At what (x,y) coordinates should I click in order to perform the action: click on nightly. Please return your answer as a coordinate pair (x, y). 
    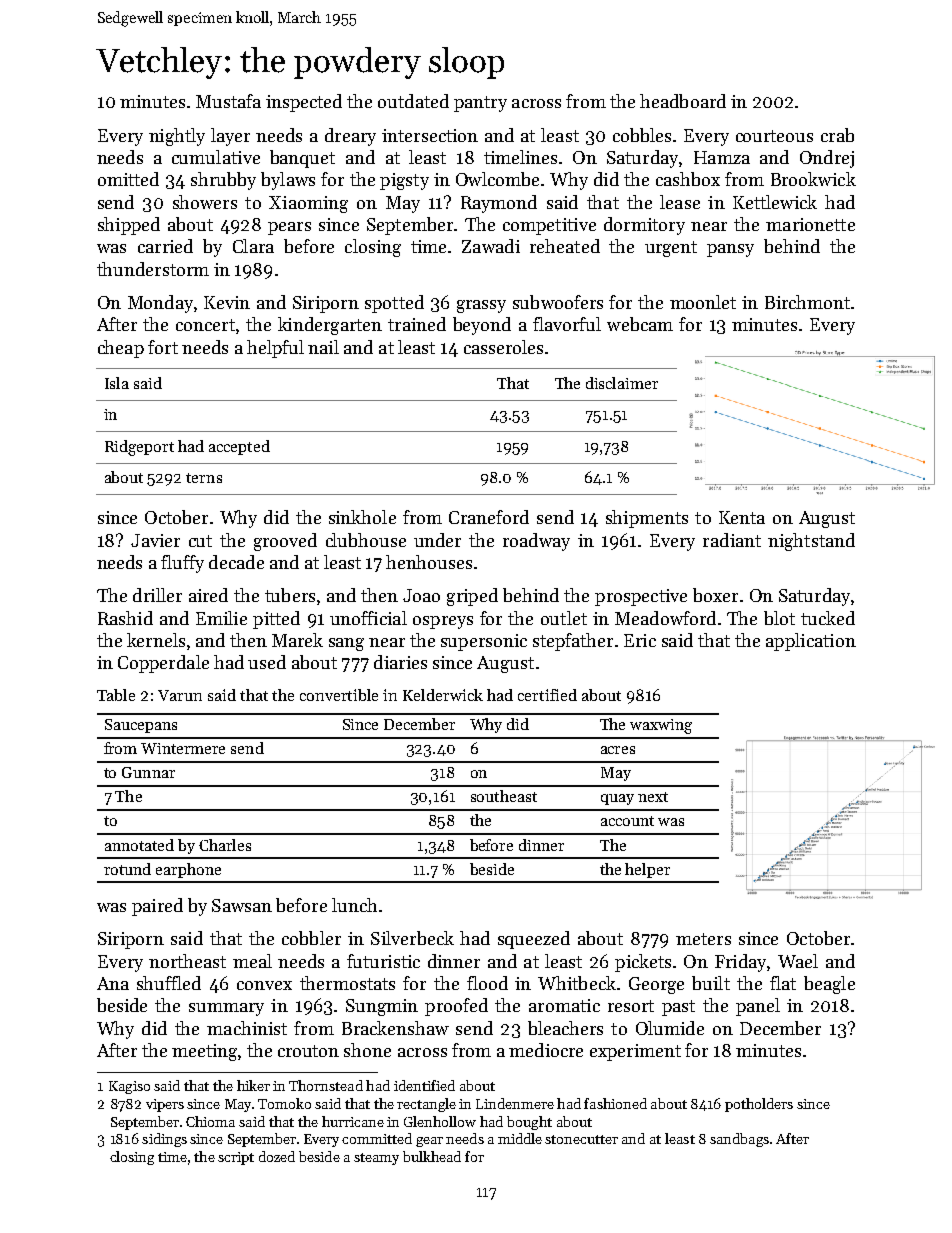
    Looking at the image, I should click on (177, 137).
